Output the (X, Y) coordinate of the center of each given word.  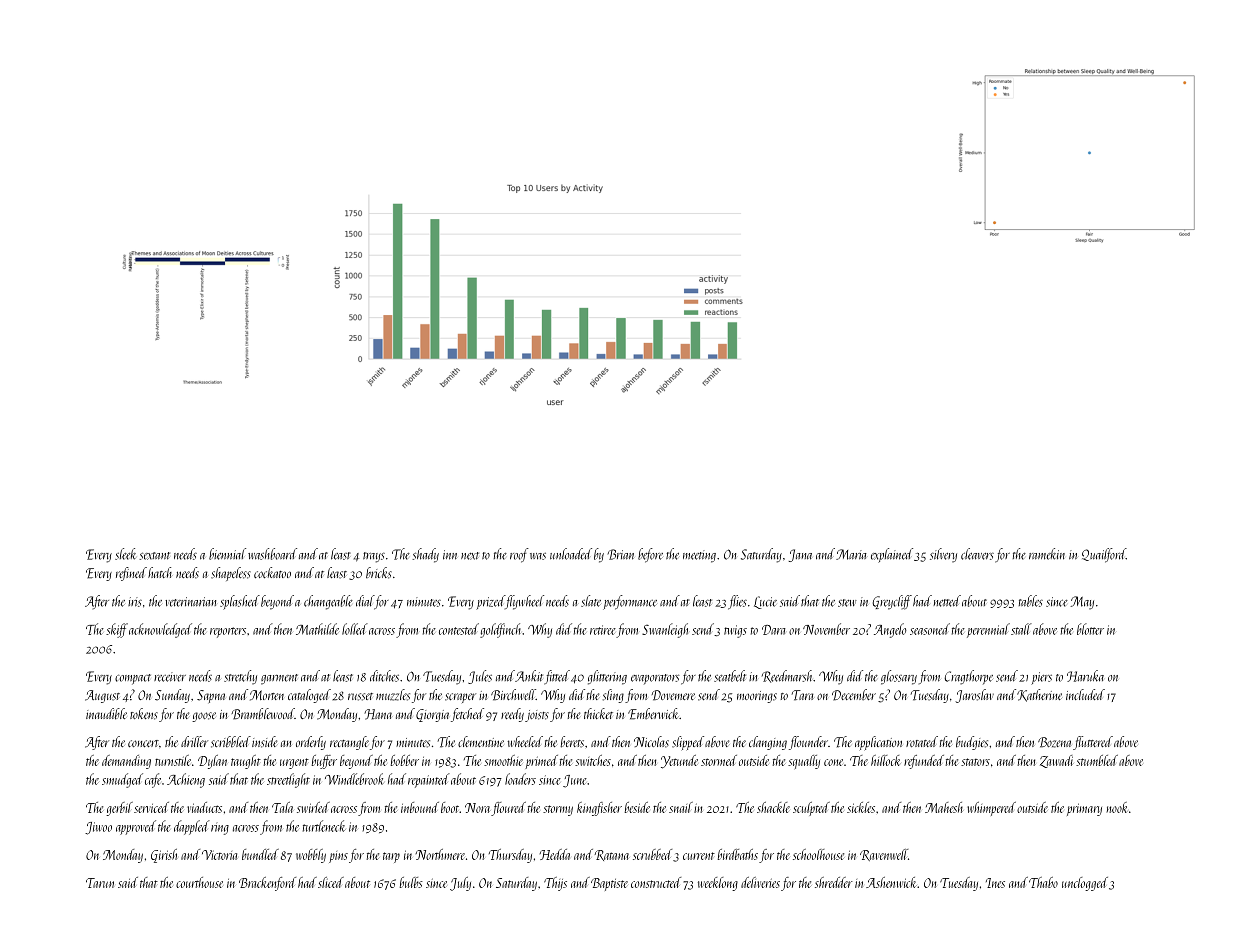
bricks (379, 573)
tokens (144, 714)
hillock (886, 760)
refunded (924, 762)
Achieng (186, 780)
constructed (656, 882)
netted (947, 601)
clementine (481, 741)
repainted (429, 780)
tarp (391, 857)
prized (490, 602)
